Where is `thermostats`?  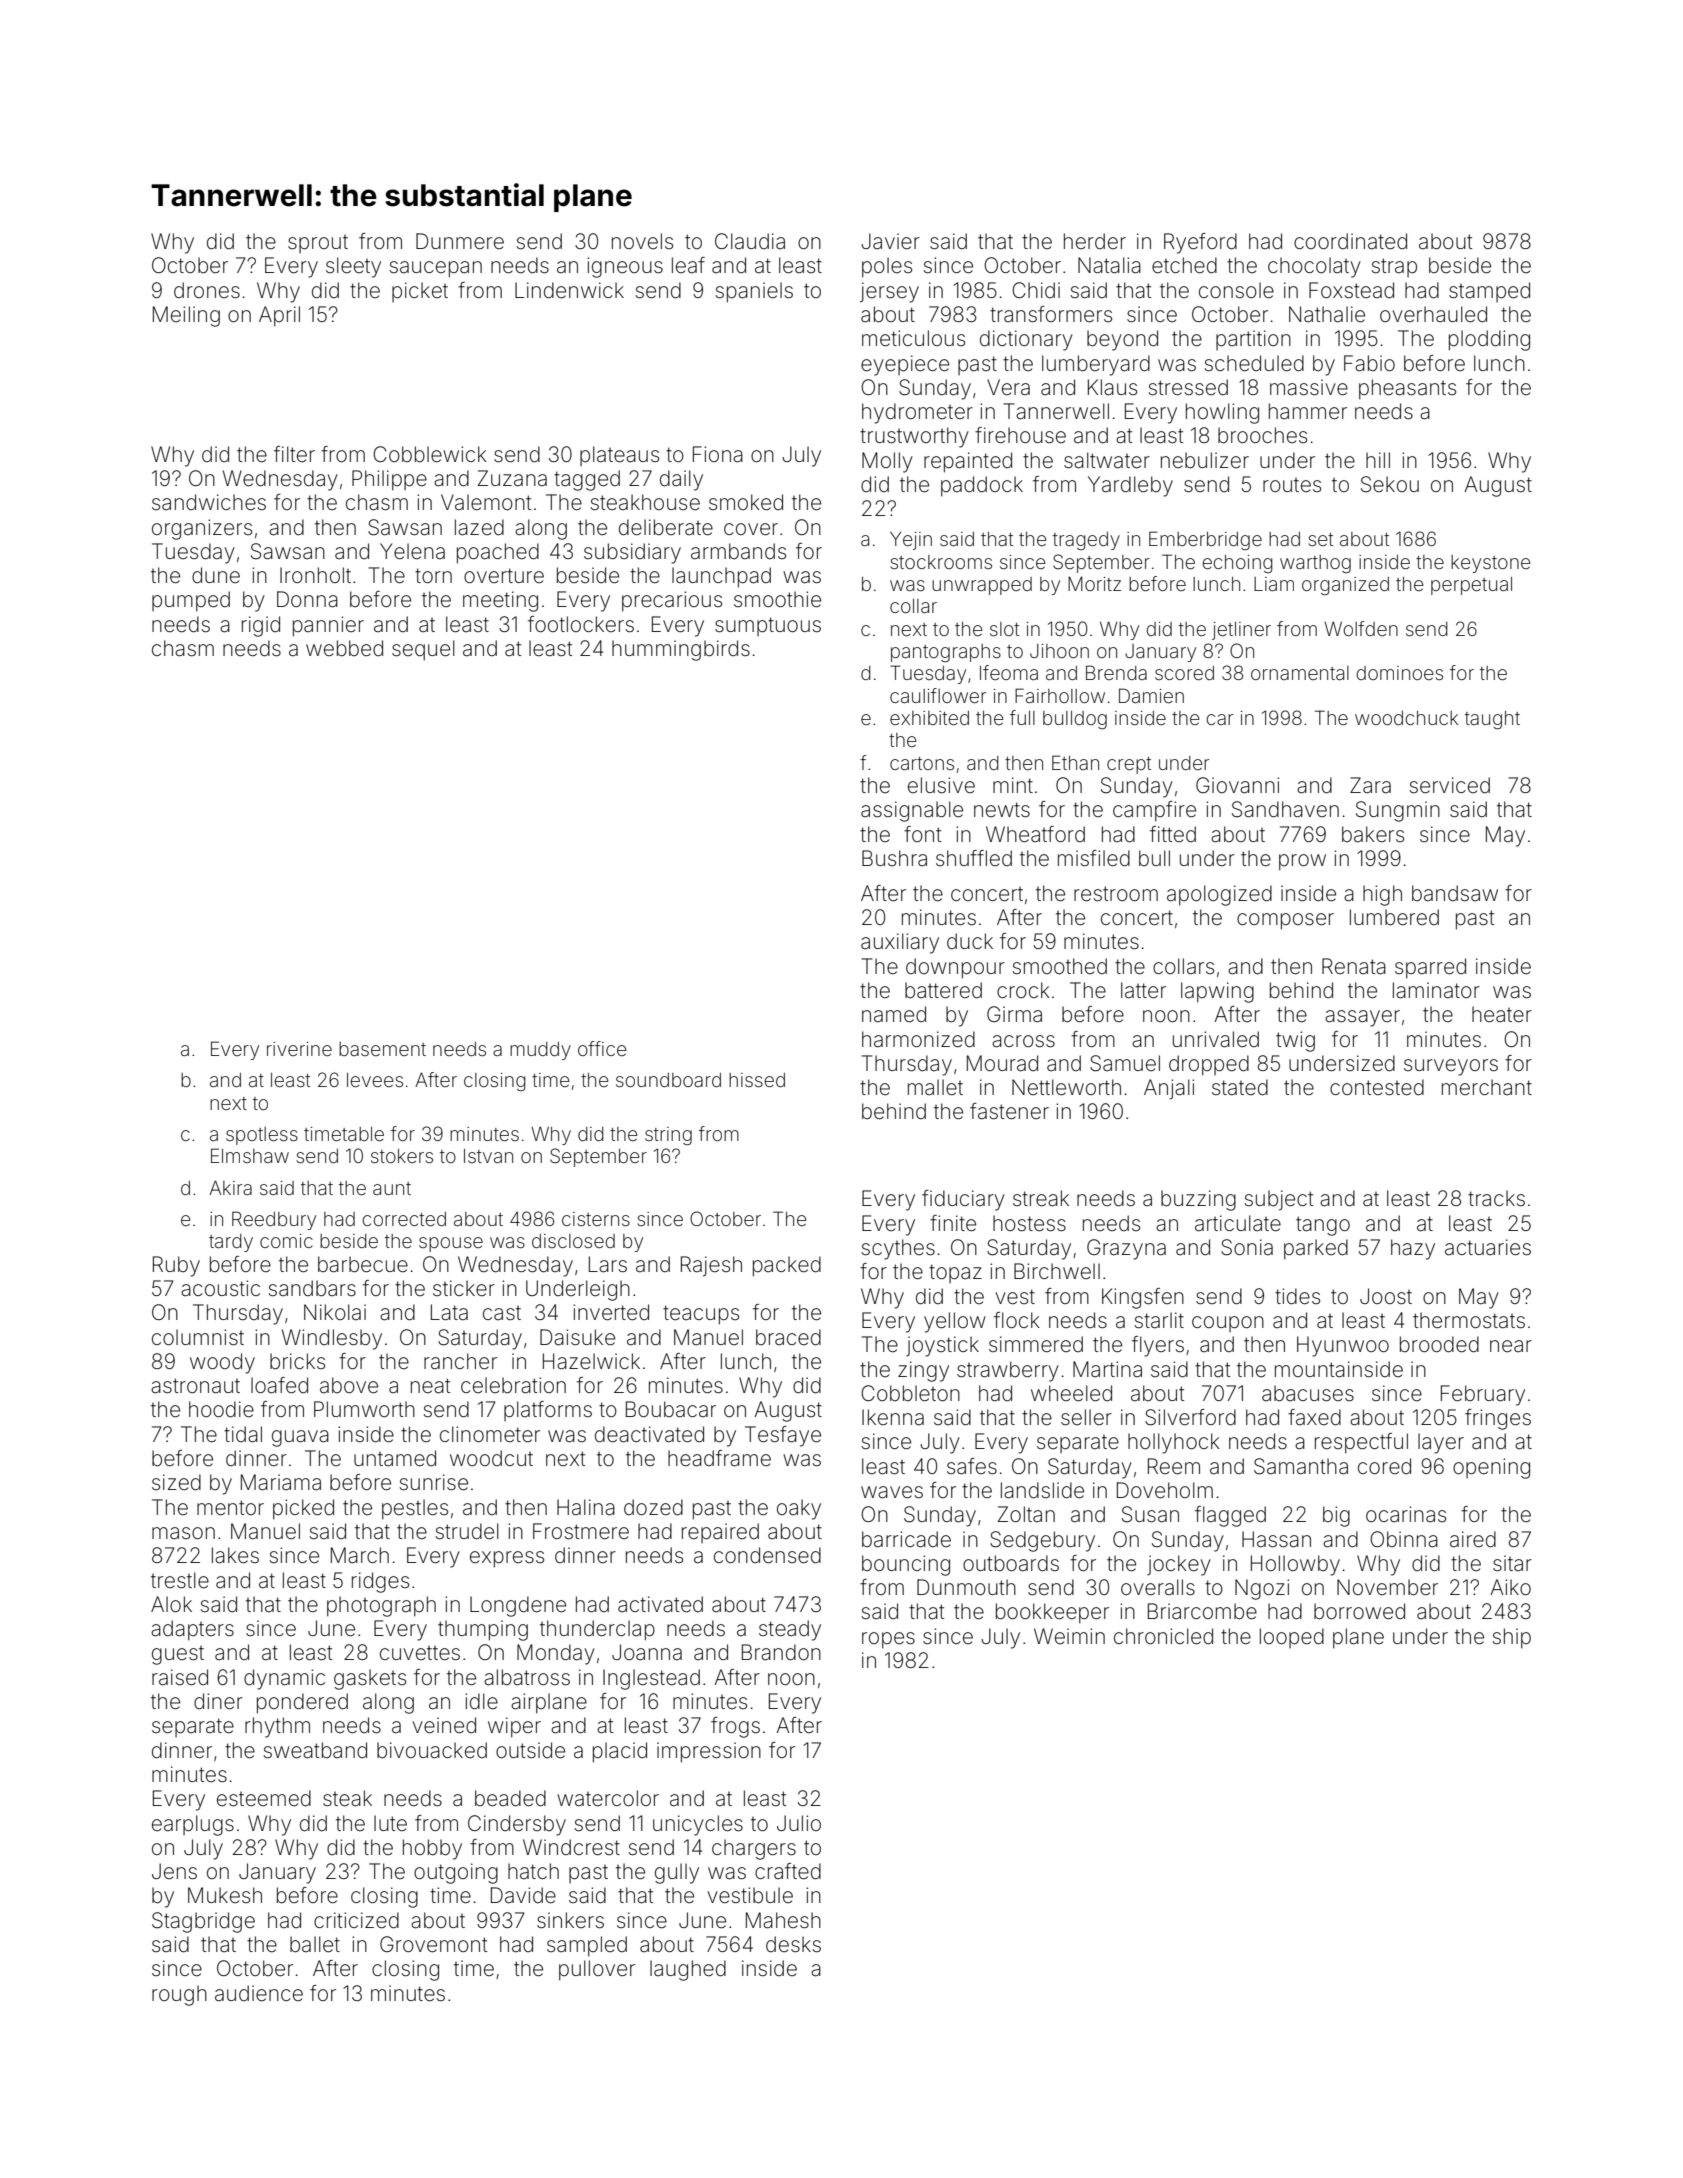
thermostats is located at coordinates (1469, 1320).
